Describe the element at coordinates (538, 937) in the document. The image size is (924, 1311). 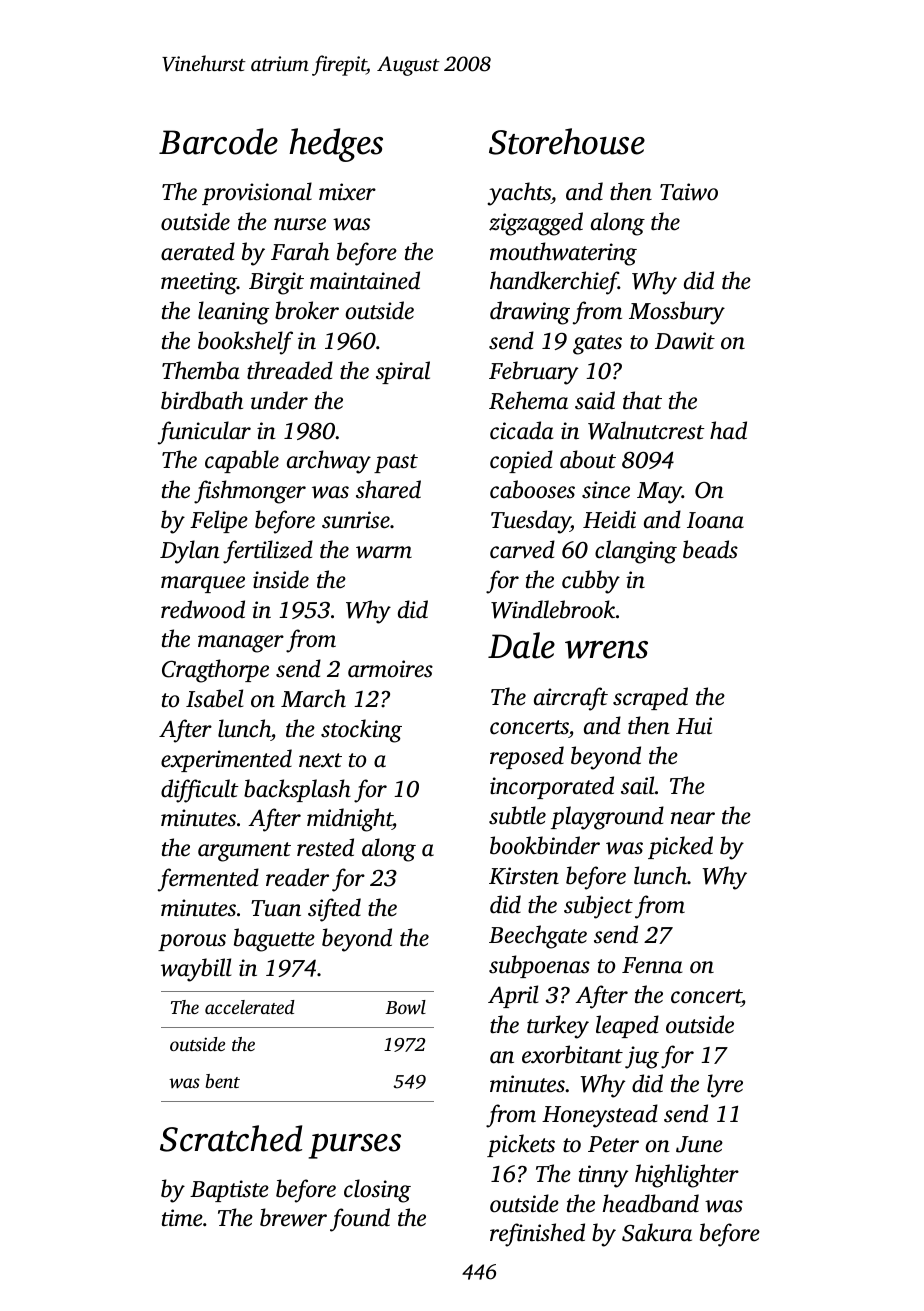
I see `Beechgate` at that location.
